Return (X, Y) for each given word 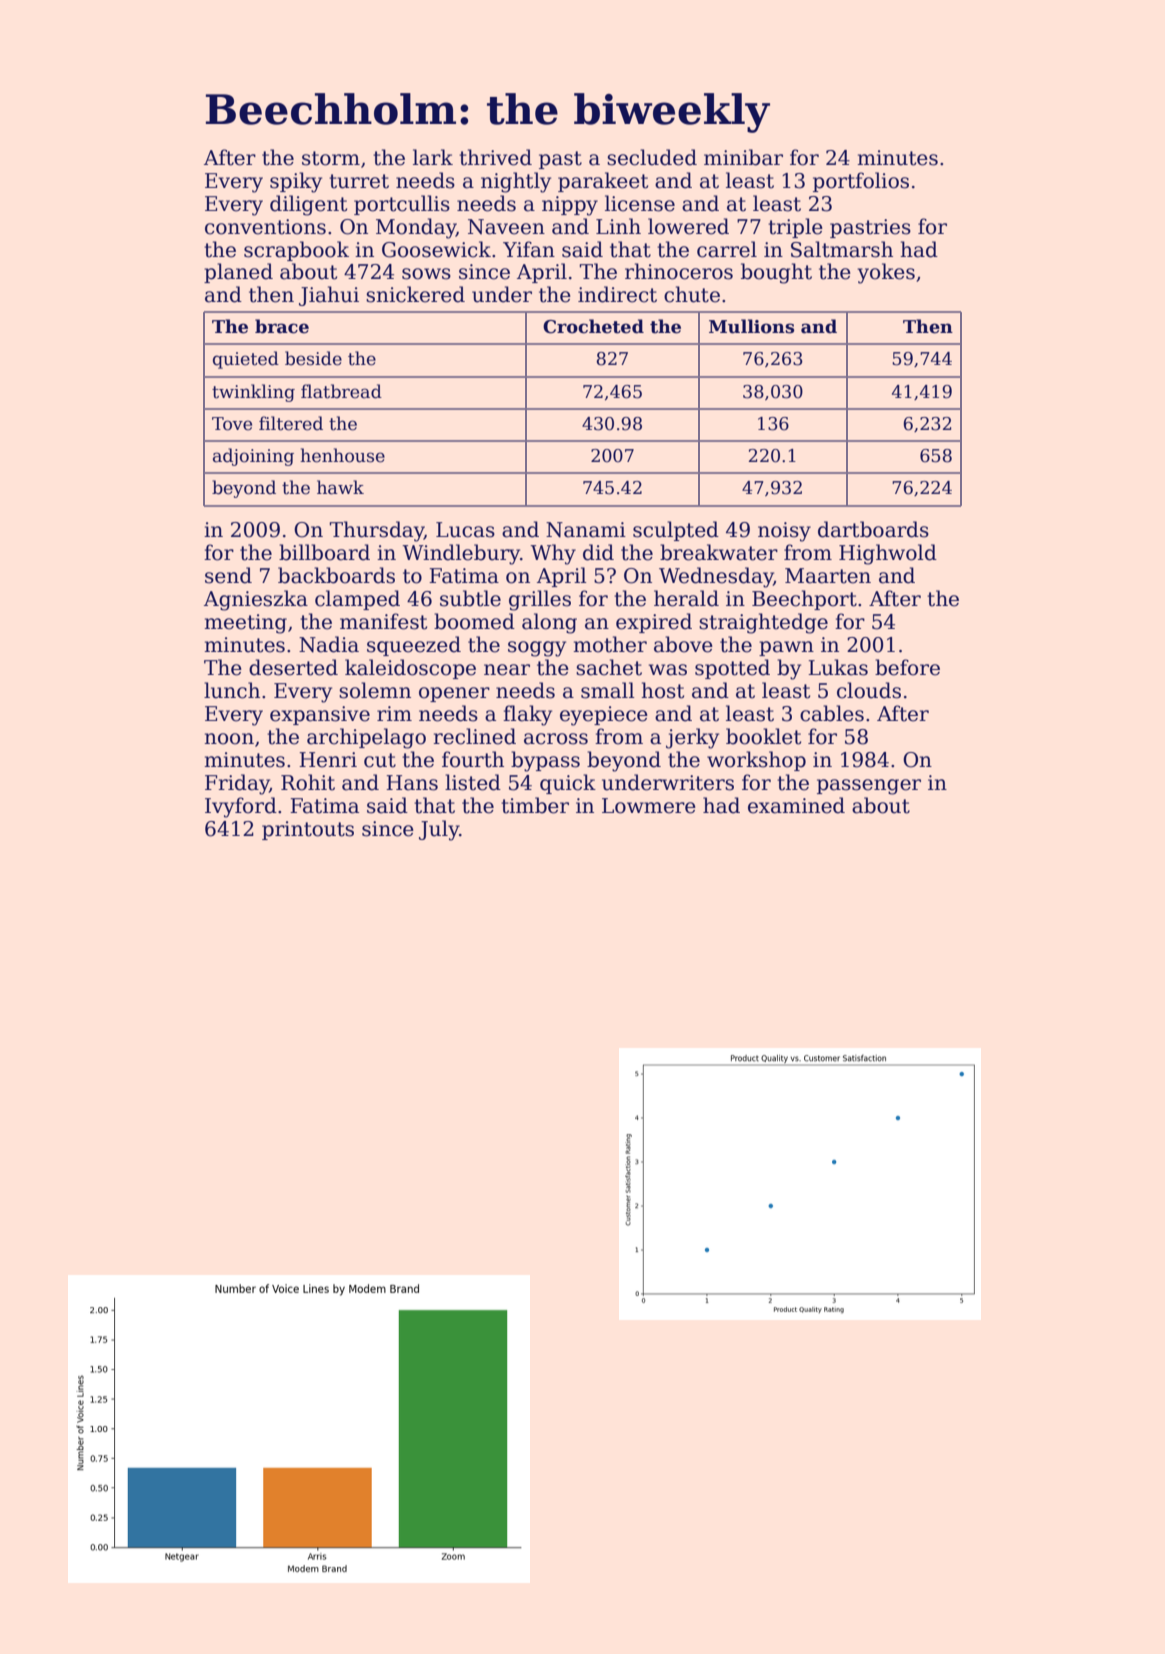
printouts (308, 830)
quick (568, 784)
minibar (743, 157)
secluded (652, 157)
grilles (540, 600)
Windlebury (461, 554)
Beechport (804, 600)
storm (331, 158)
